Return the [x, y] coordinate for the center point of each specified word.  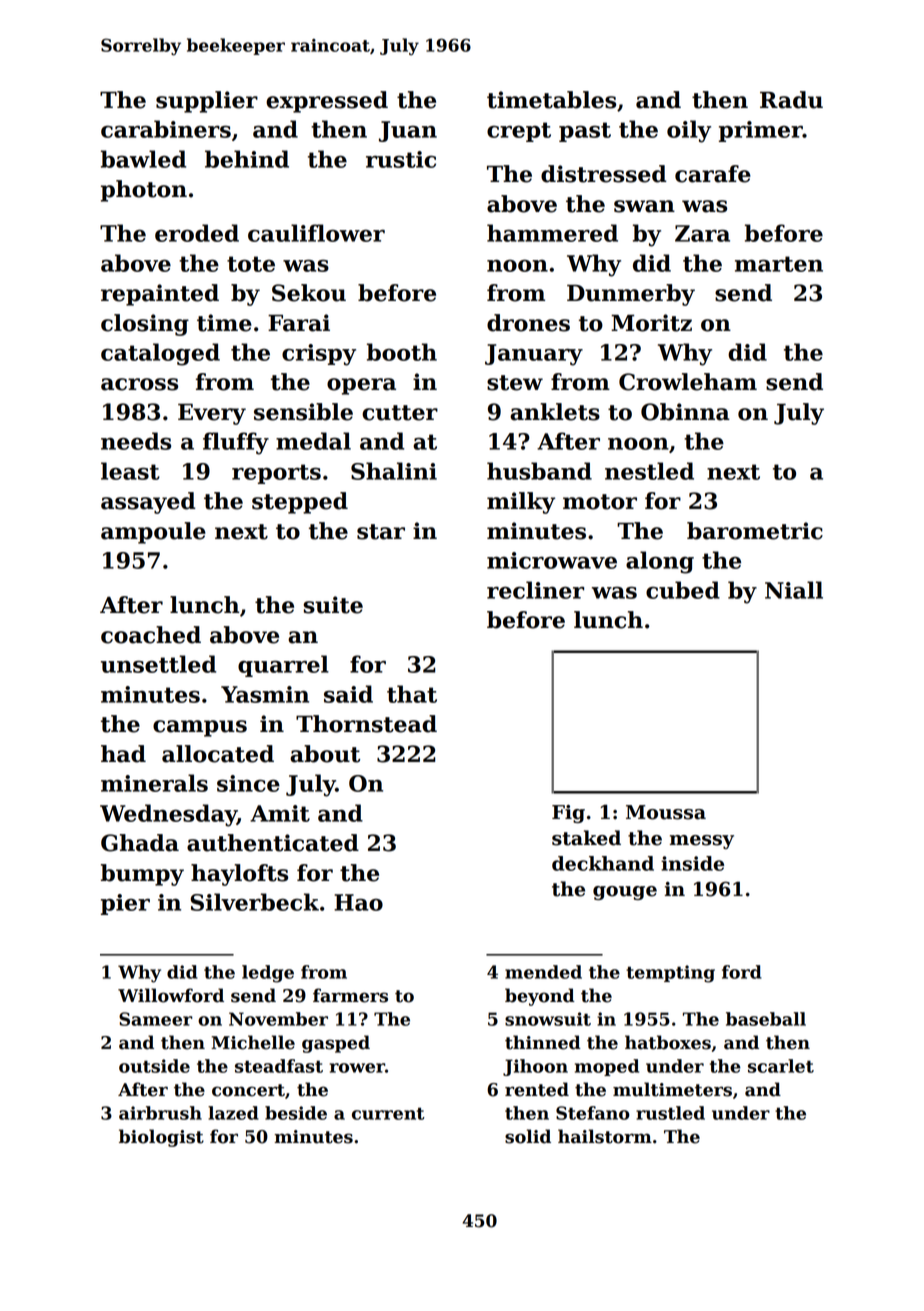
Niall [794, 590]
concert [248, 1090]
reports [276, 474]
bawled [143, 159]
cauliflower [316, 233]
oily [689, 131]
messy [702, 842]
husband [539, 471]
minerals [154, 783]
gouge [625, 893]
